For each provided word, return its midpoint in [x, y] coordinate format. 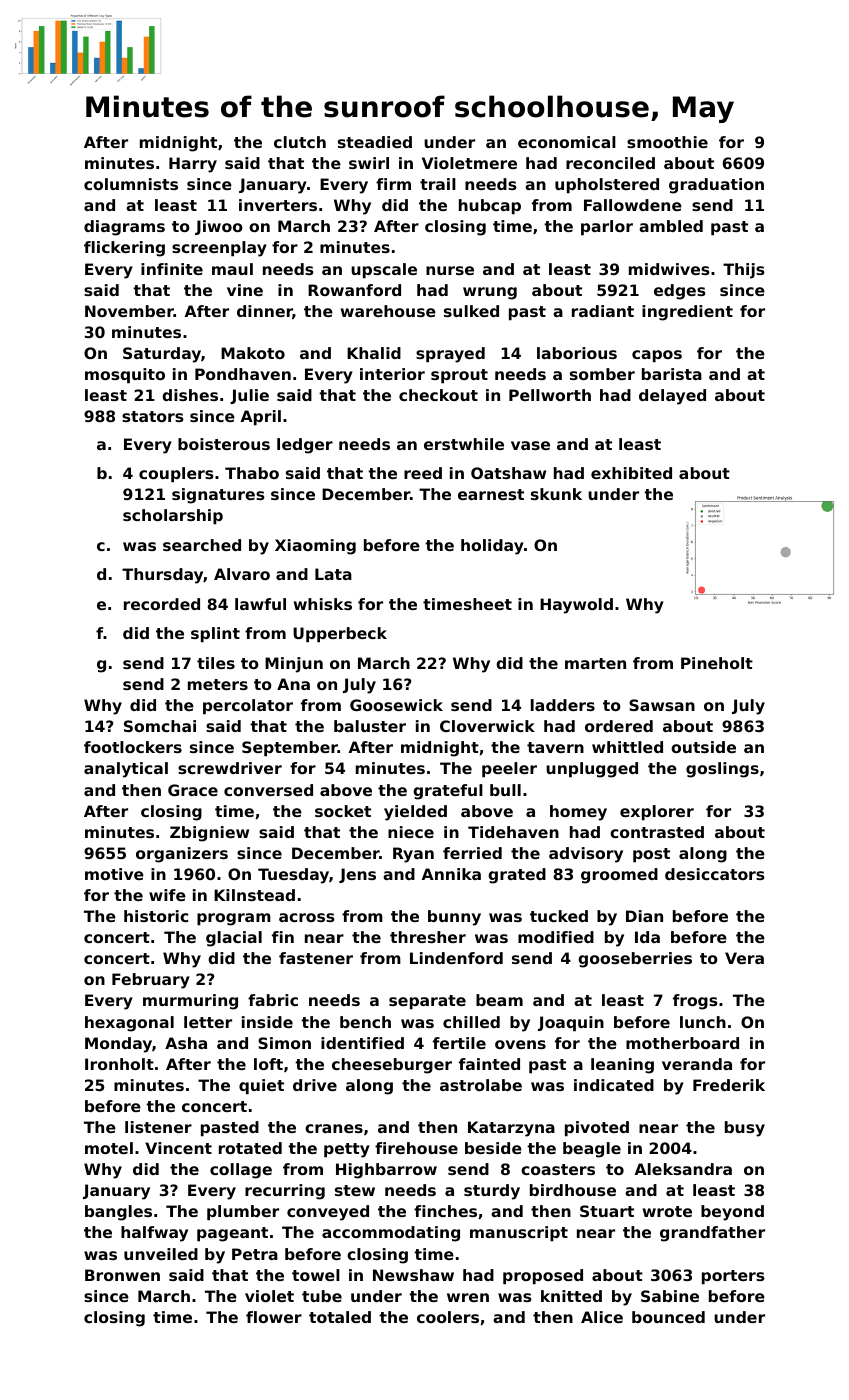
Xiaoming [315, 547]
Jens [357, 875]
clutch [300, 142]
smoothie [667, 142]
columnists [131, 184]
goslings [722, 770]
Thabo [252, 473]
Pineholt [717, 663]
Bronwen [122, 1275]
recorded [162, 604]
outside [703, 747]
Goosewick [396, 705]
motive [114, 874]
